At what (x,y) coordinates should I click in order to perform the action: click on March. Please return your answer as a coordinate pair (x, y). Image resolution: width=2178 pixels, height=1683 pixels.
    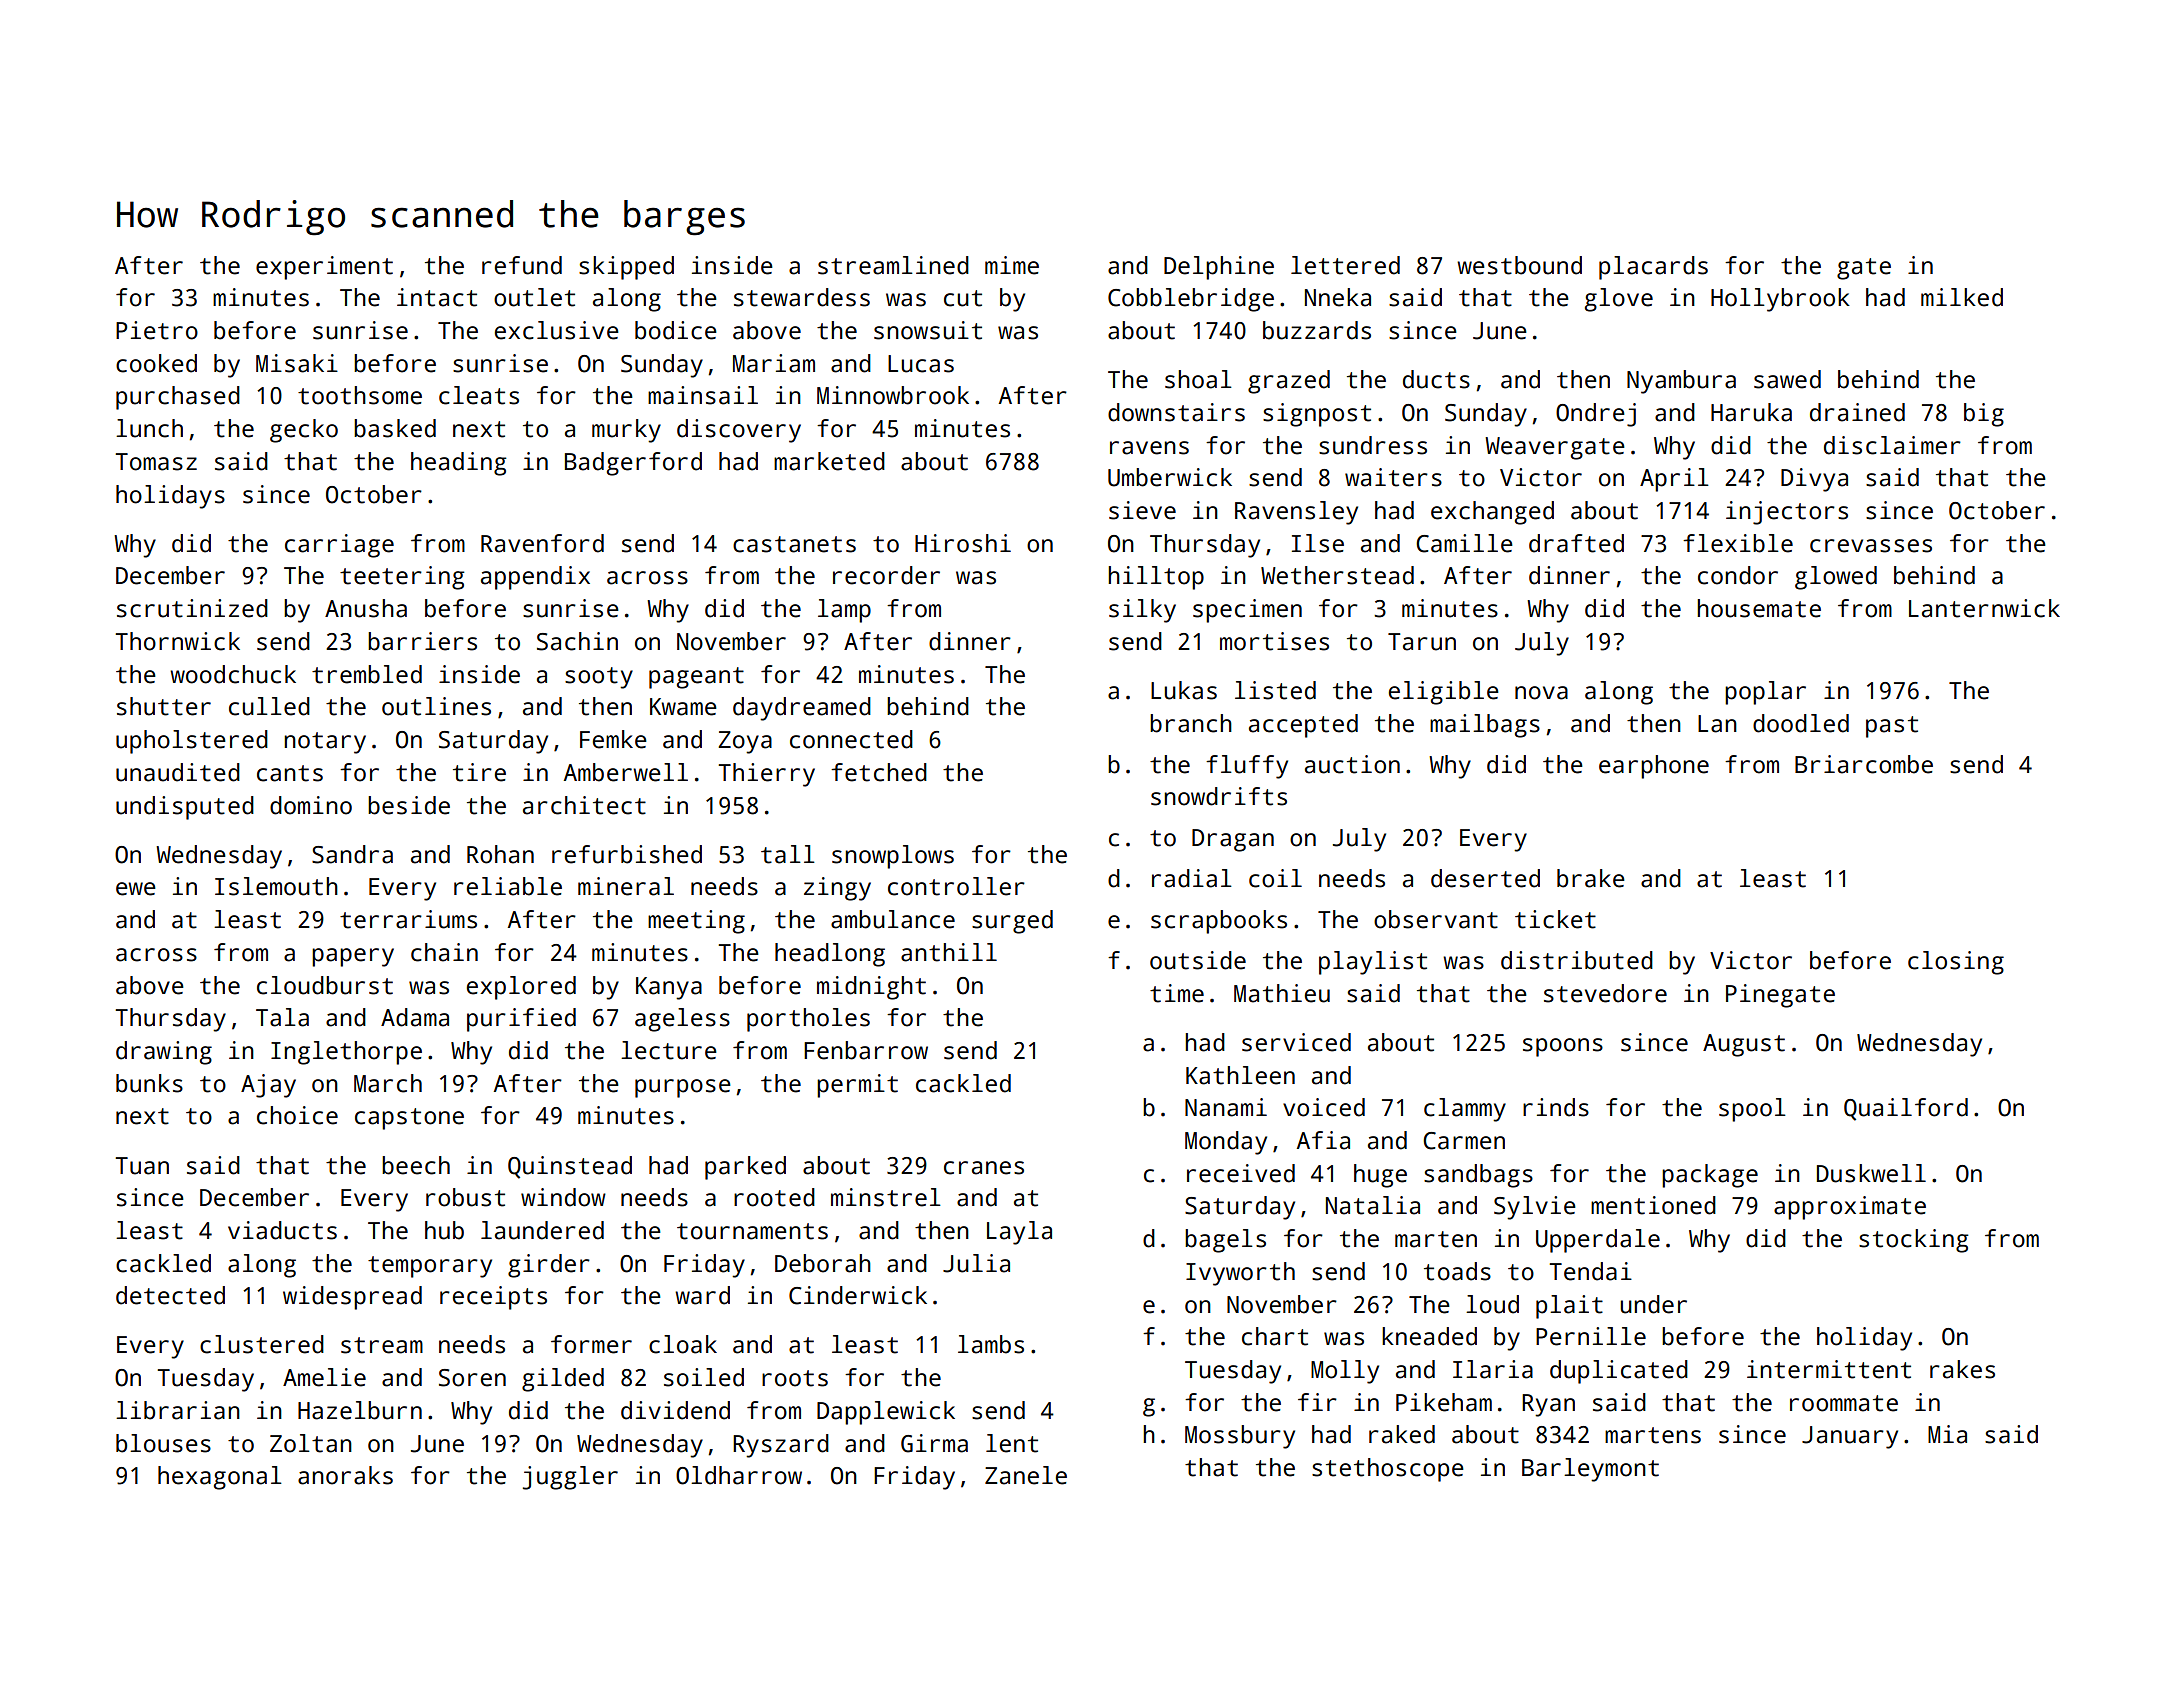
    Looking at the image, I should click on (388, 1083).
